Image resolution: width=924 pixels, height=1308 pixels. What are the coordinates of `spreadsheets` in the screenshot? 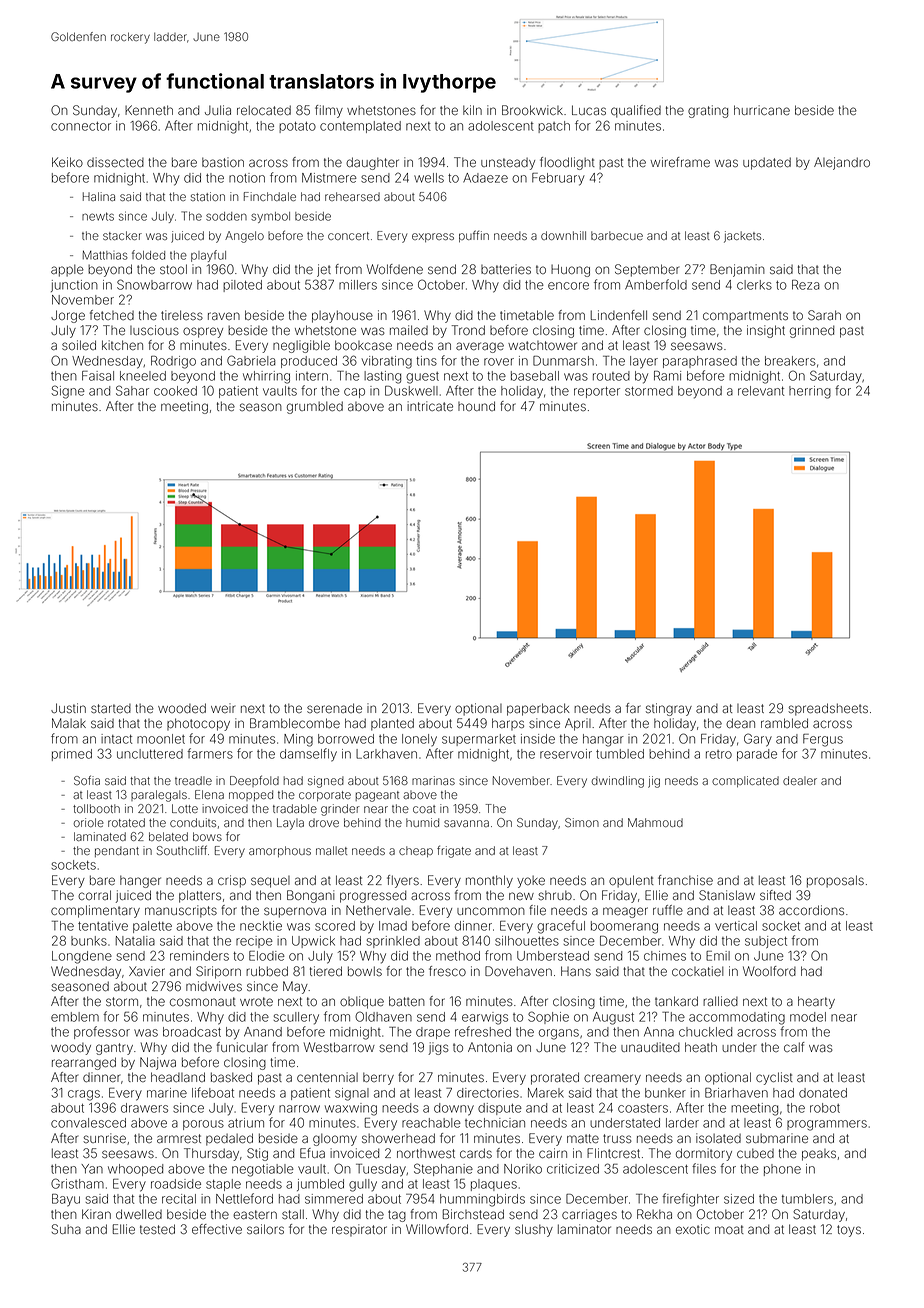 It's located at (828, 709).
